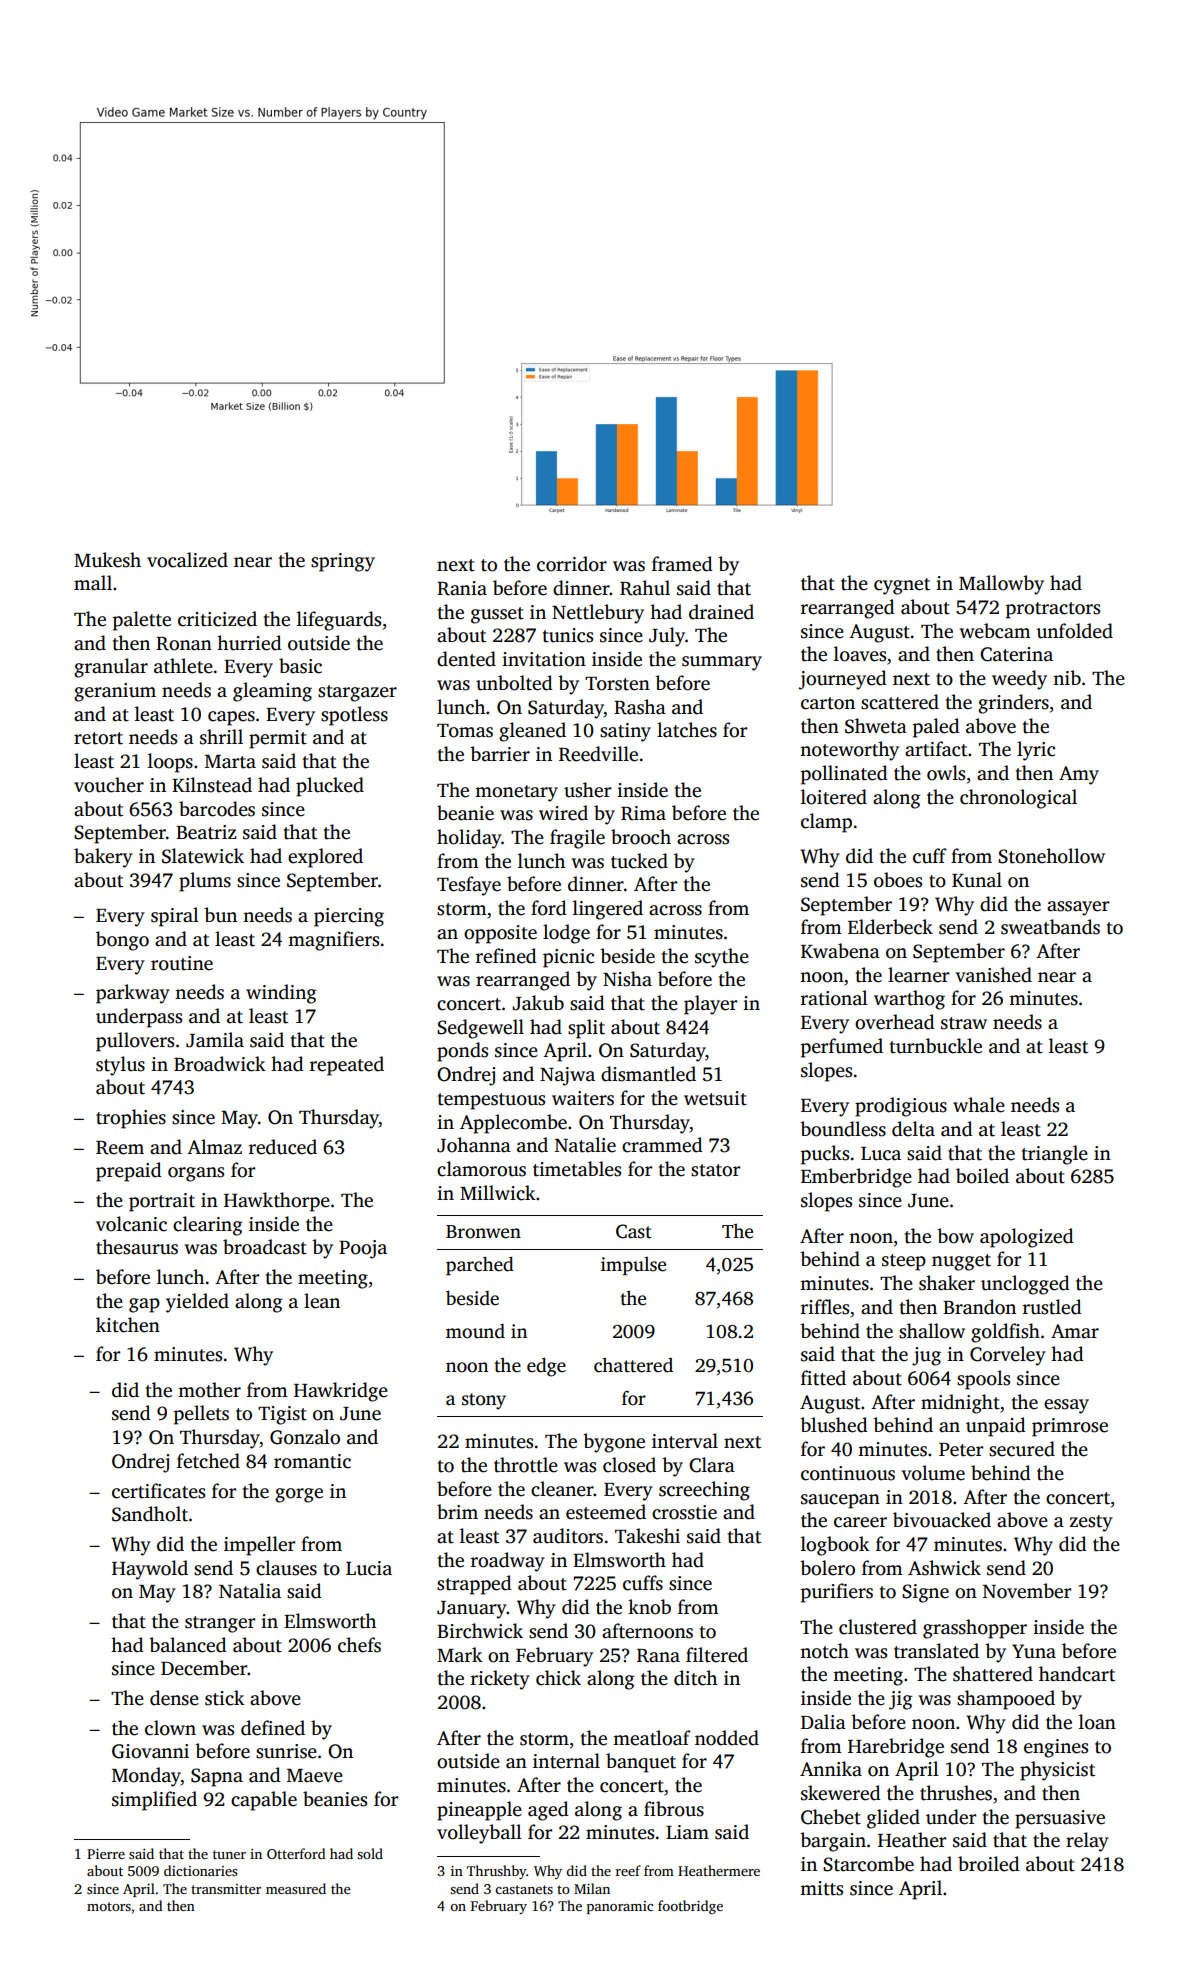 The image size is (1200, 1976). I want to click on chattered, so click(633, 1365).
